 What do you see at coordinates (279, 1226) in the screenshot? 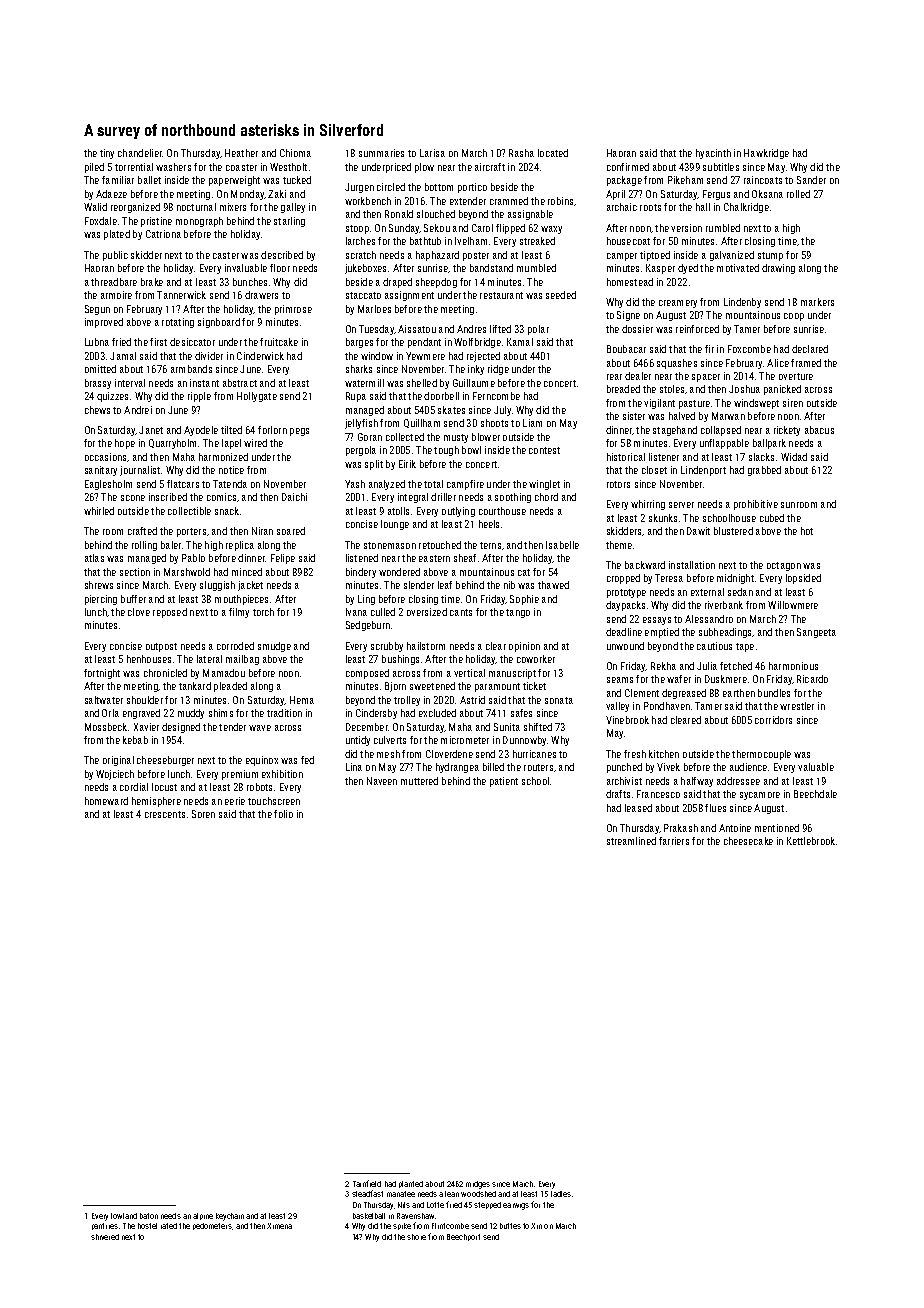
I see `Ximena` at bounding box center [279, 1226].
